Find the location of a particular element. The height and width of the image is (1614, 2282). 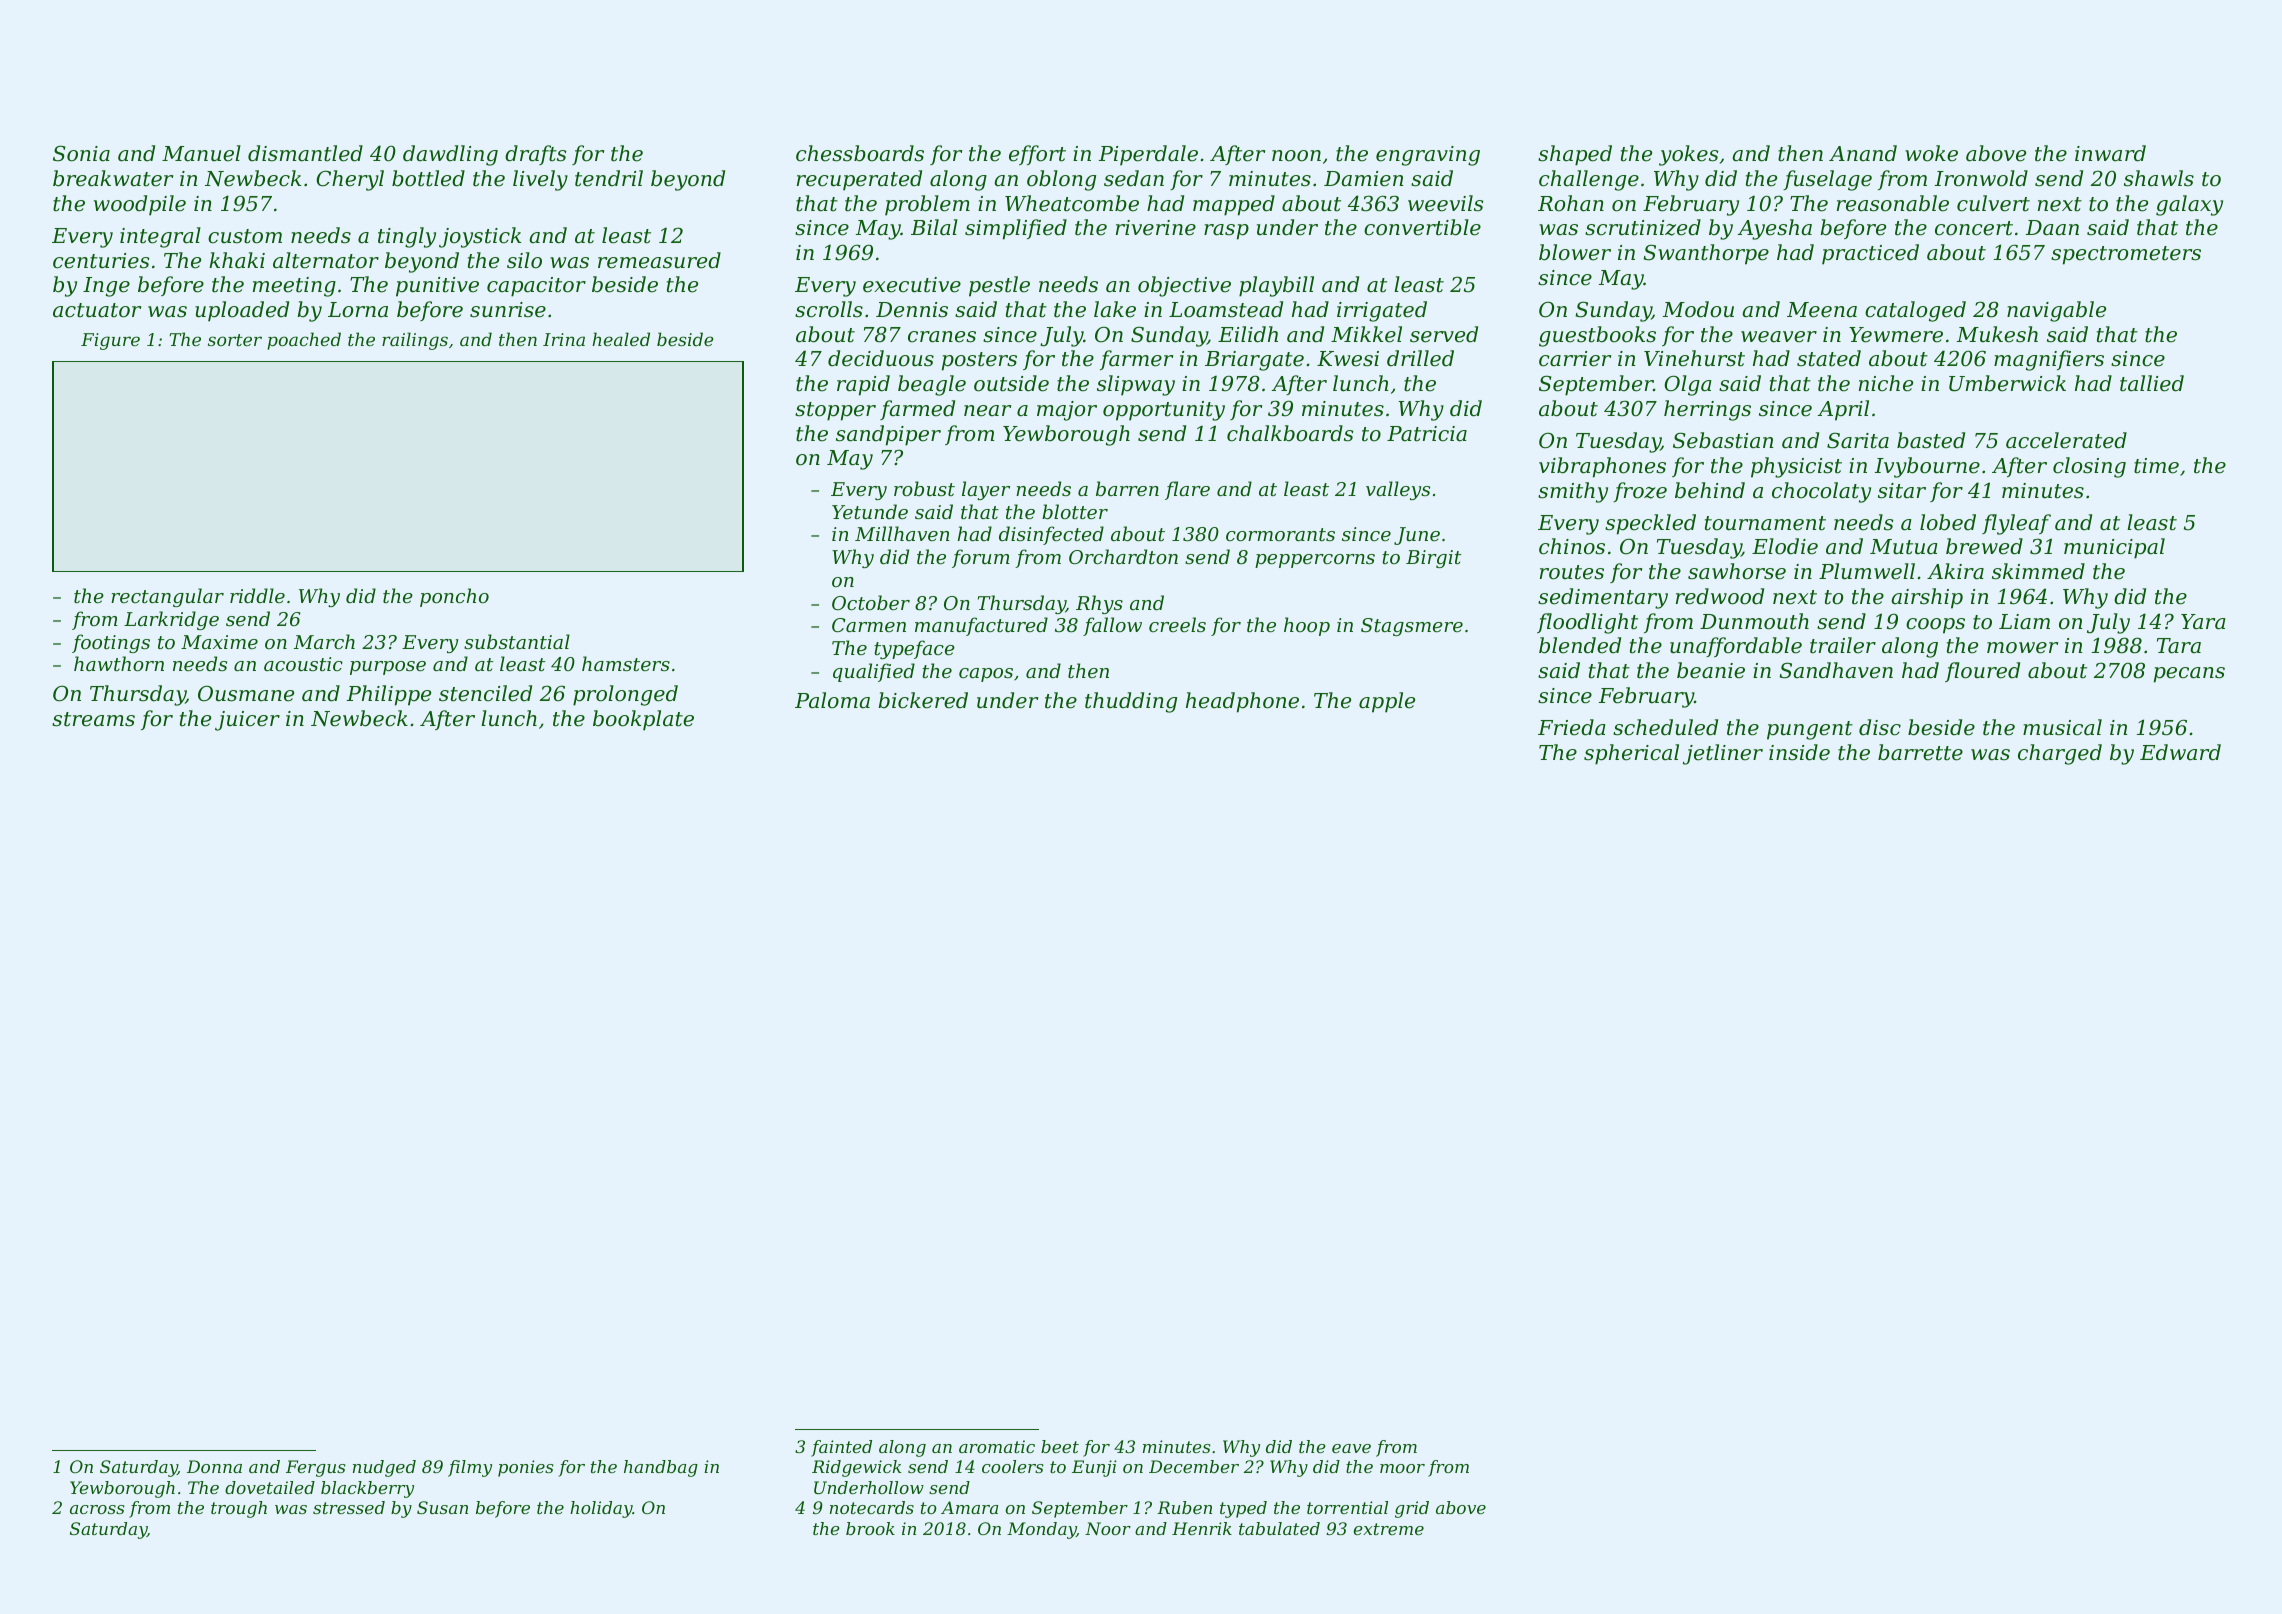

grid is located at coordinates (1412, 1509).
